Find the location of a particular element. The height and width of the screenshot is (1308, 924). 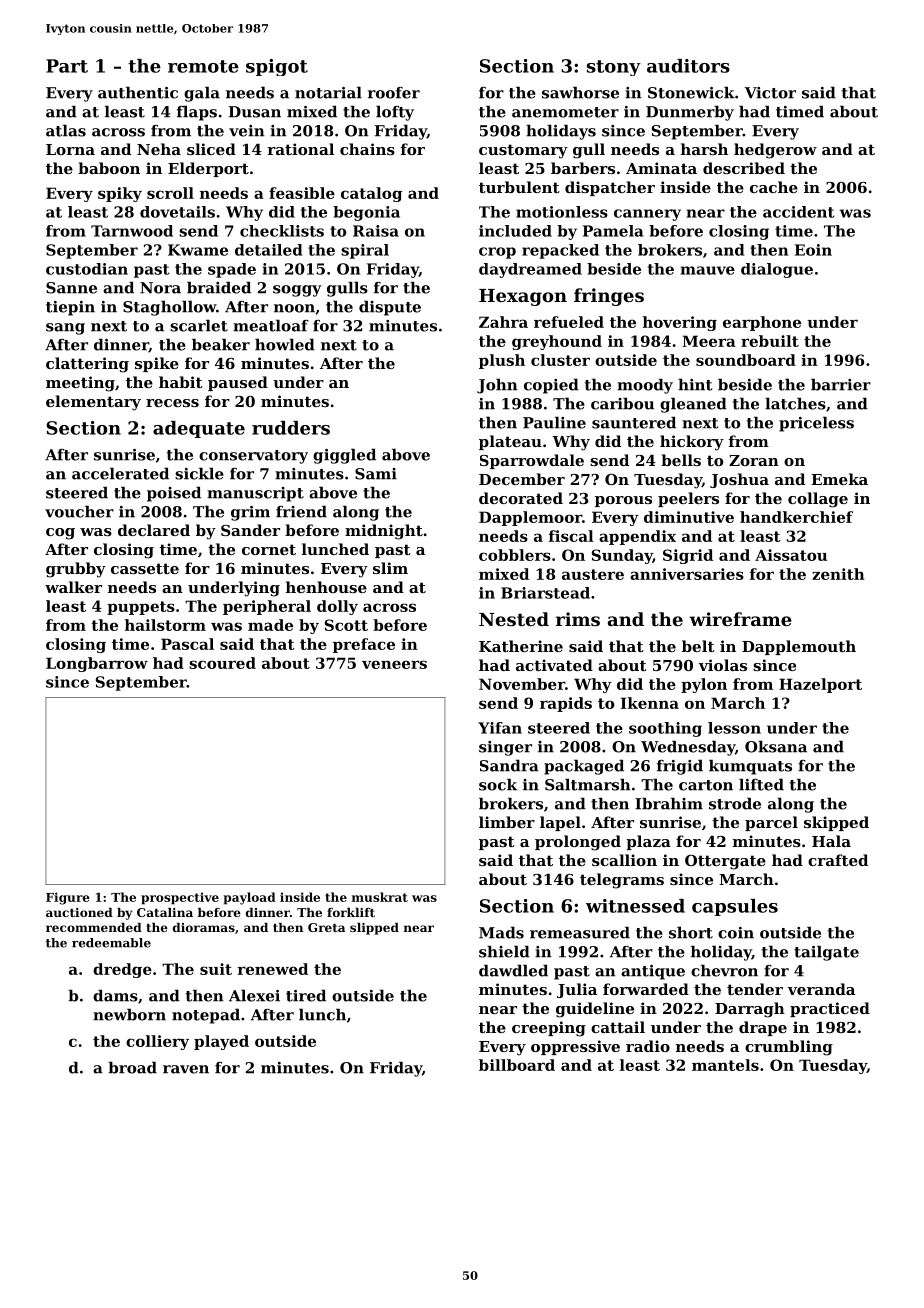

Figure is located at coordinates (68, 898).
